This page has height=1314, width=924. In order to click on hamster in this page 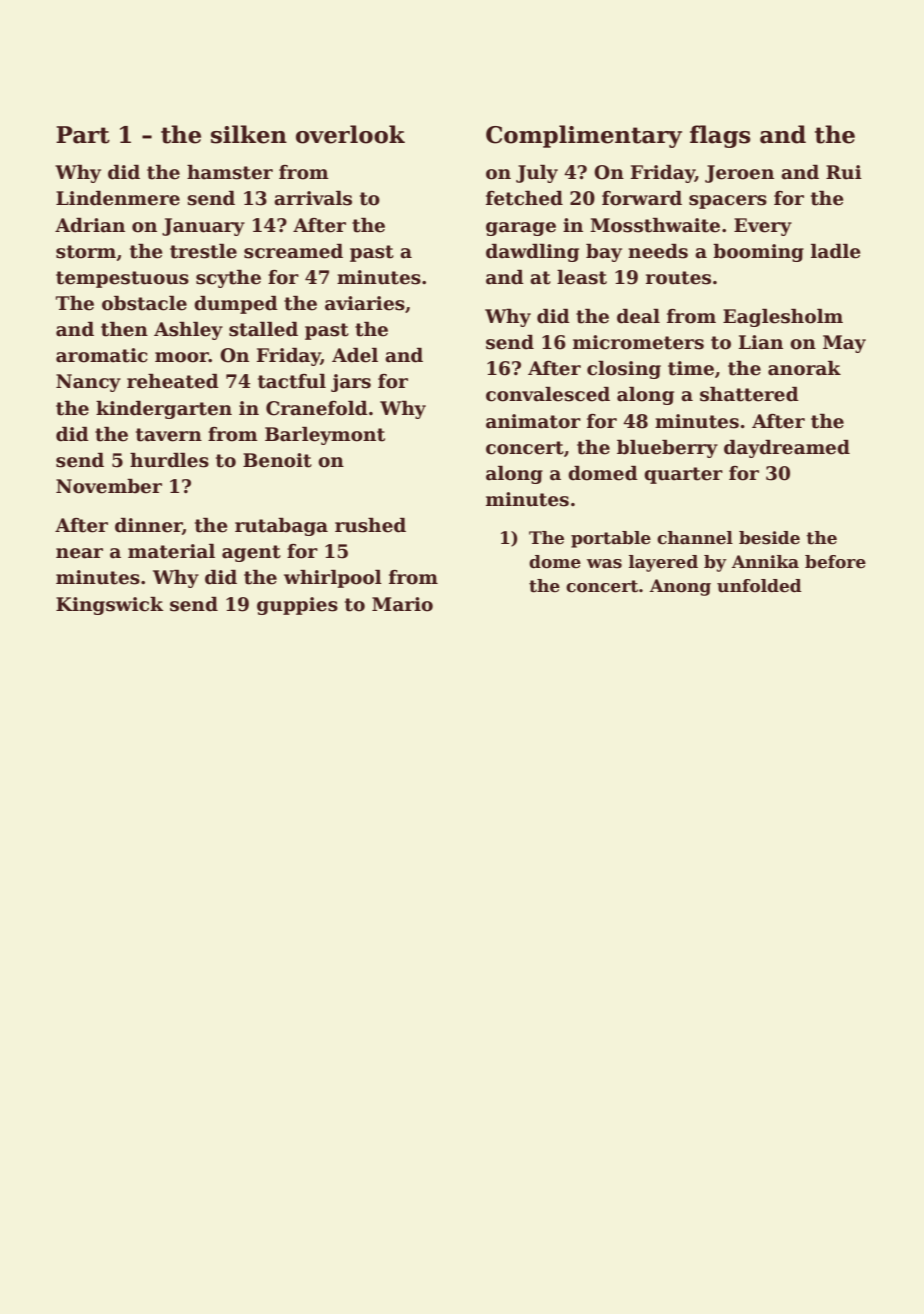, I will do `click(230, 172)`.
